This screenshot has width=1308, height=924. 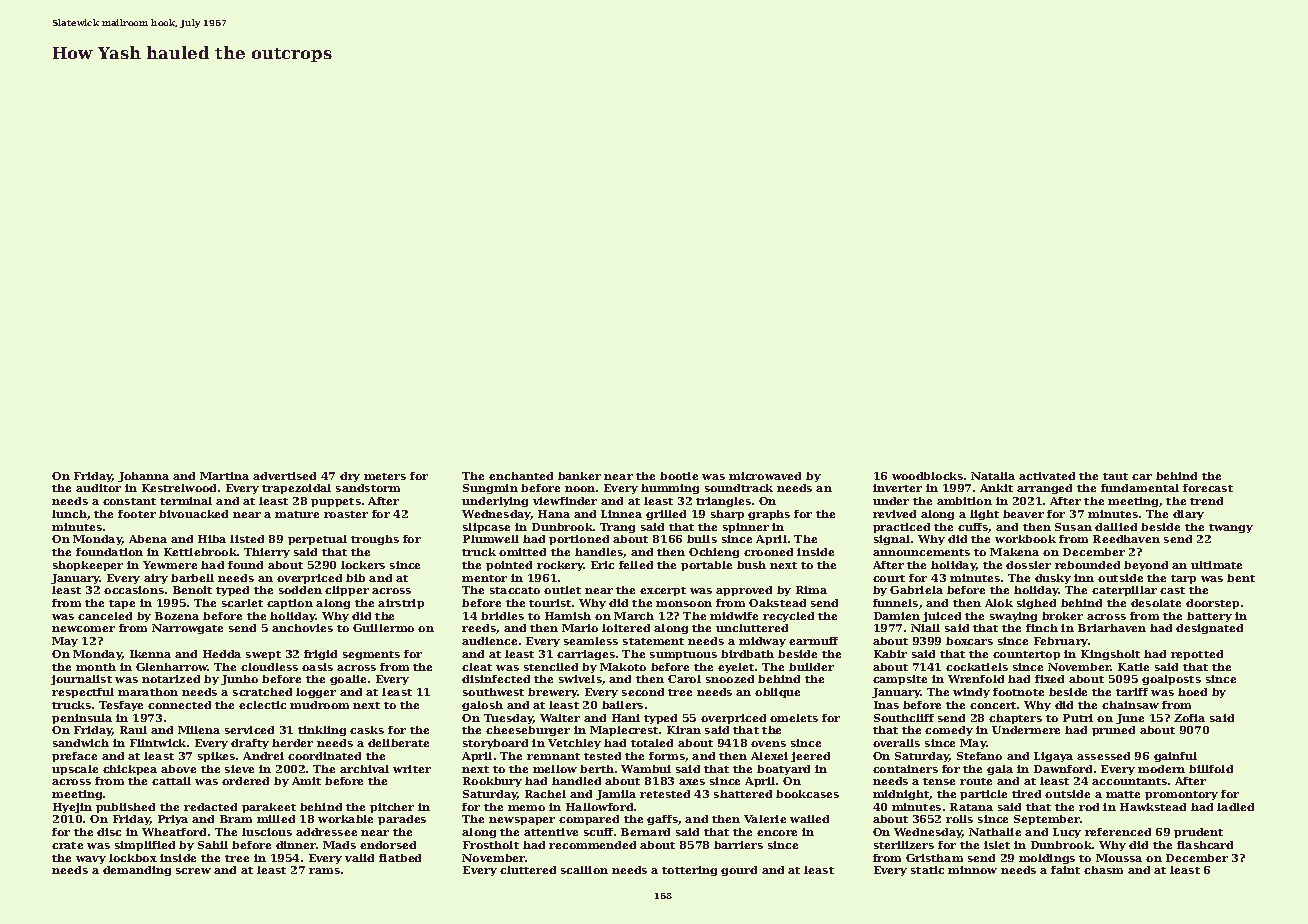 What do you see at coordinates (645, 832) in the screenshot?
I see `Bernard` at bounding box center [645, 832].
